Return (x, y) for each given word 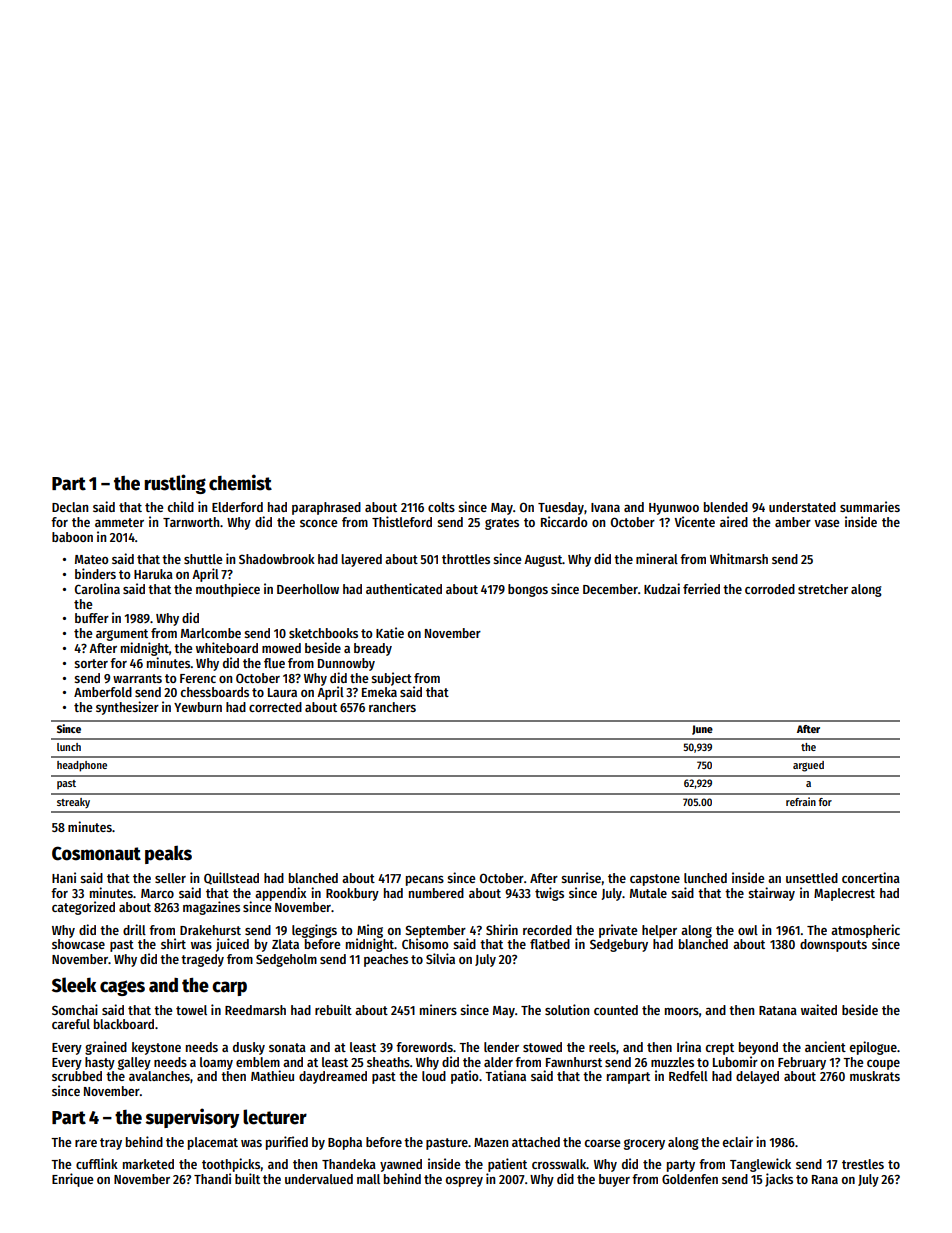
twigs (549, 894)
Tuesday (561, 508)
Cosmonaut (96, 853)
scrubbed (77, 1076)
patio (465, 1077)
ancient (825, 1046)
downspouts (833, 945)
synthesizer (127, 708)
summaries (870, 506)
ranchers (392, 707)
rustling (175, 484)
